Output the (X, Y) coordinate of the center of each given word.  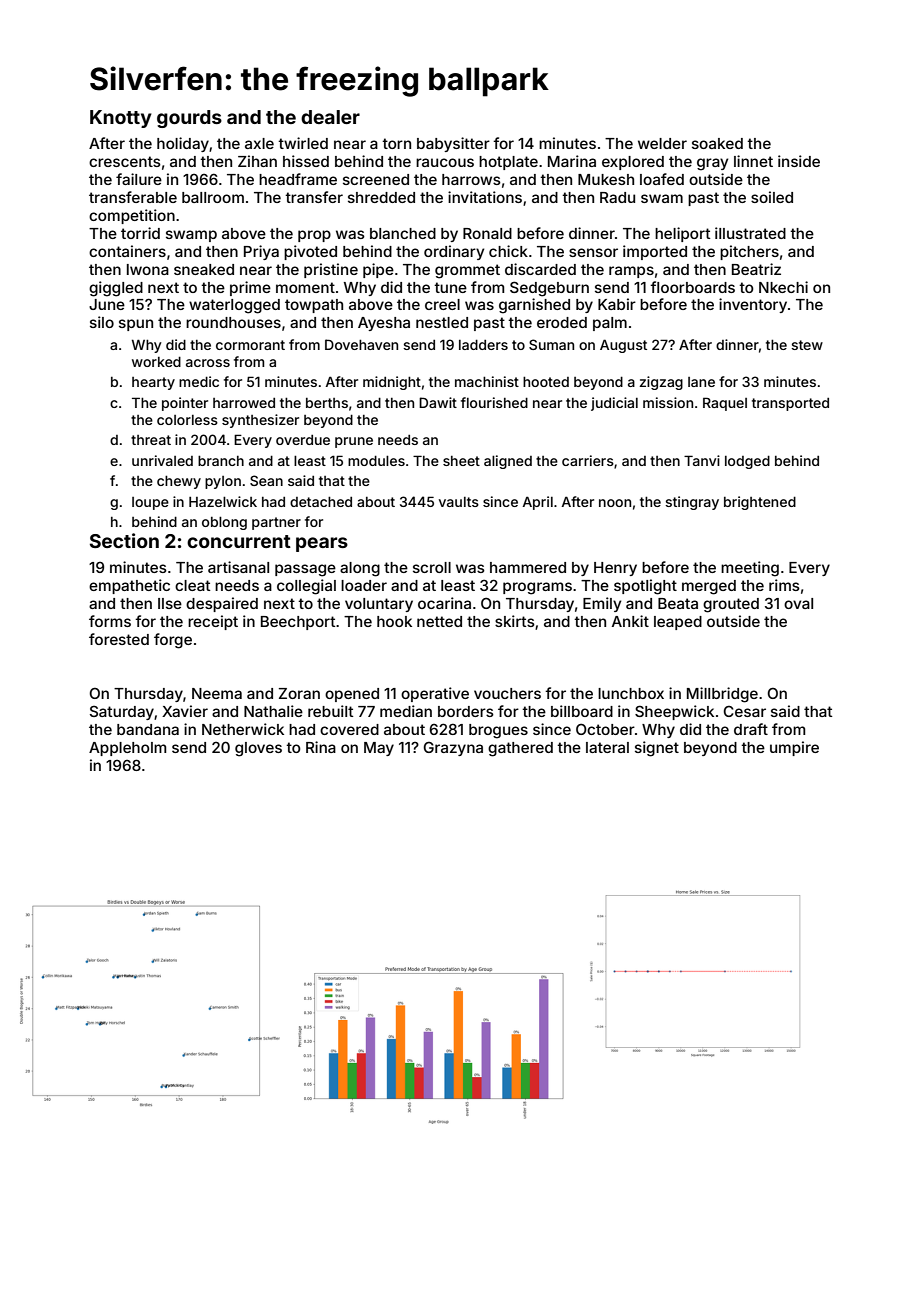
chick (508, 251)
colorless (187, 420)
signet (657, 749)
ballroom (213, 197)
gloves (258, 749)
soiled (772, 197)
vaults (459, 502)
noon (615, 503)
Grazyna (453, 748)
